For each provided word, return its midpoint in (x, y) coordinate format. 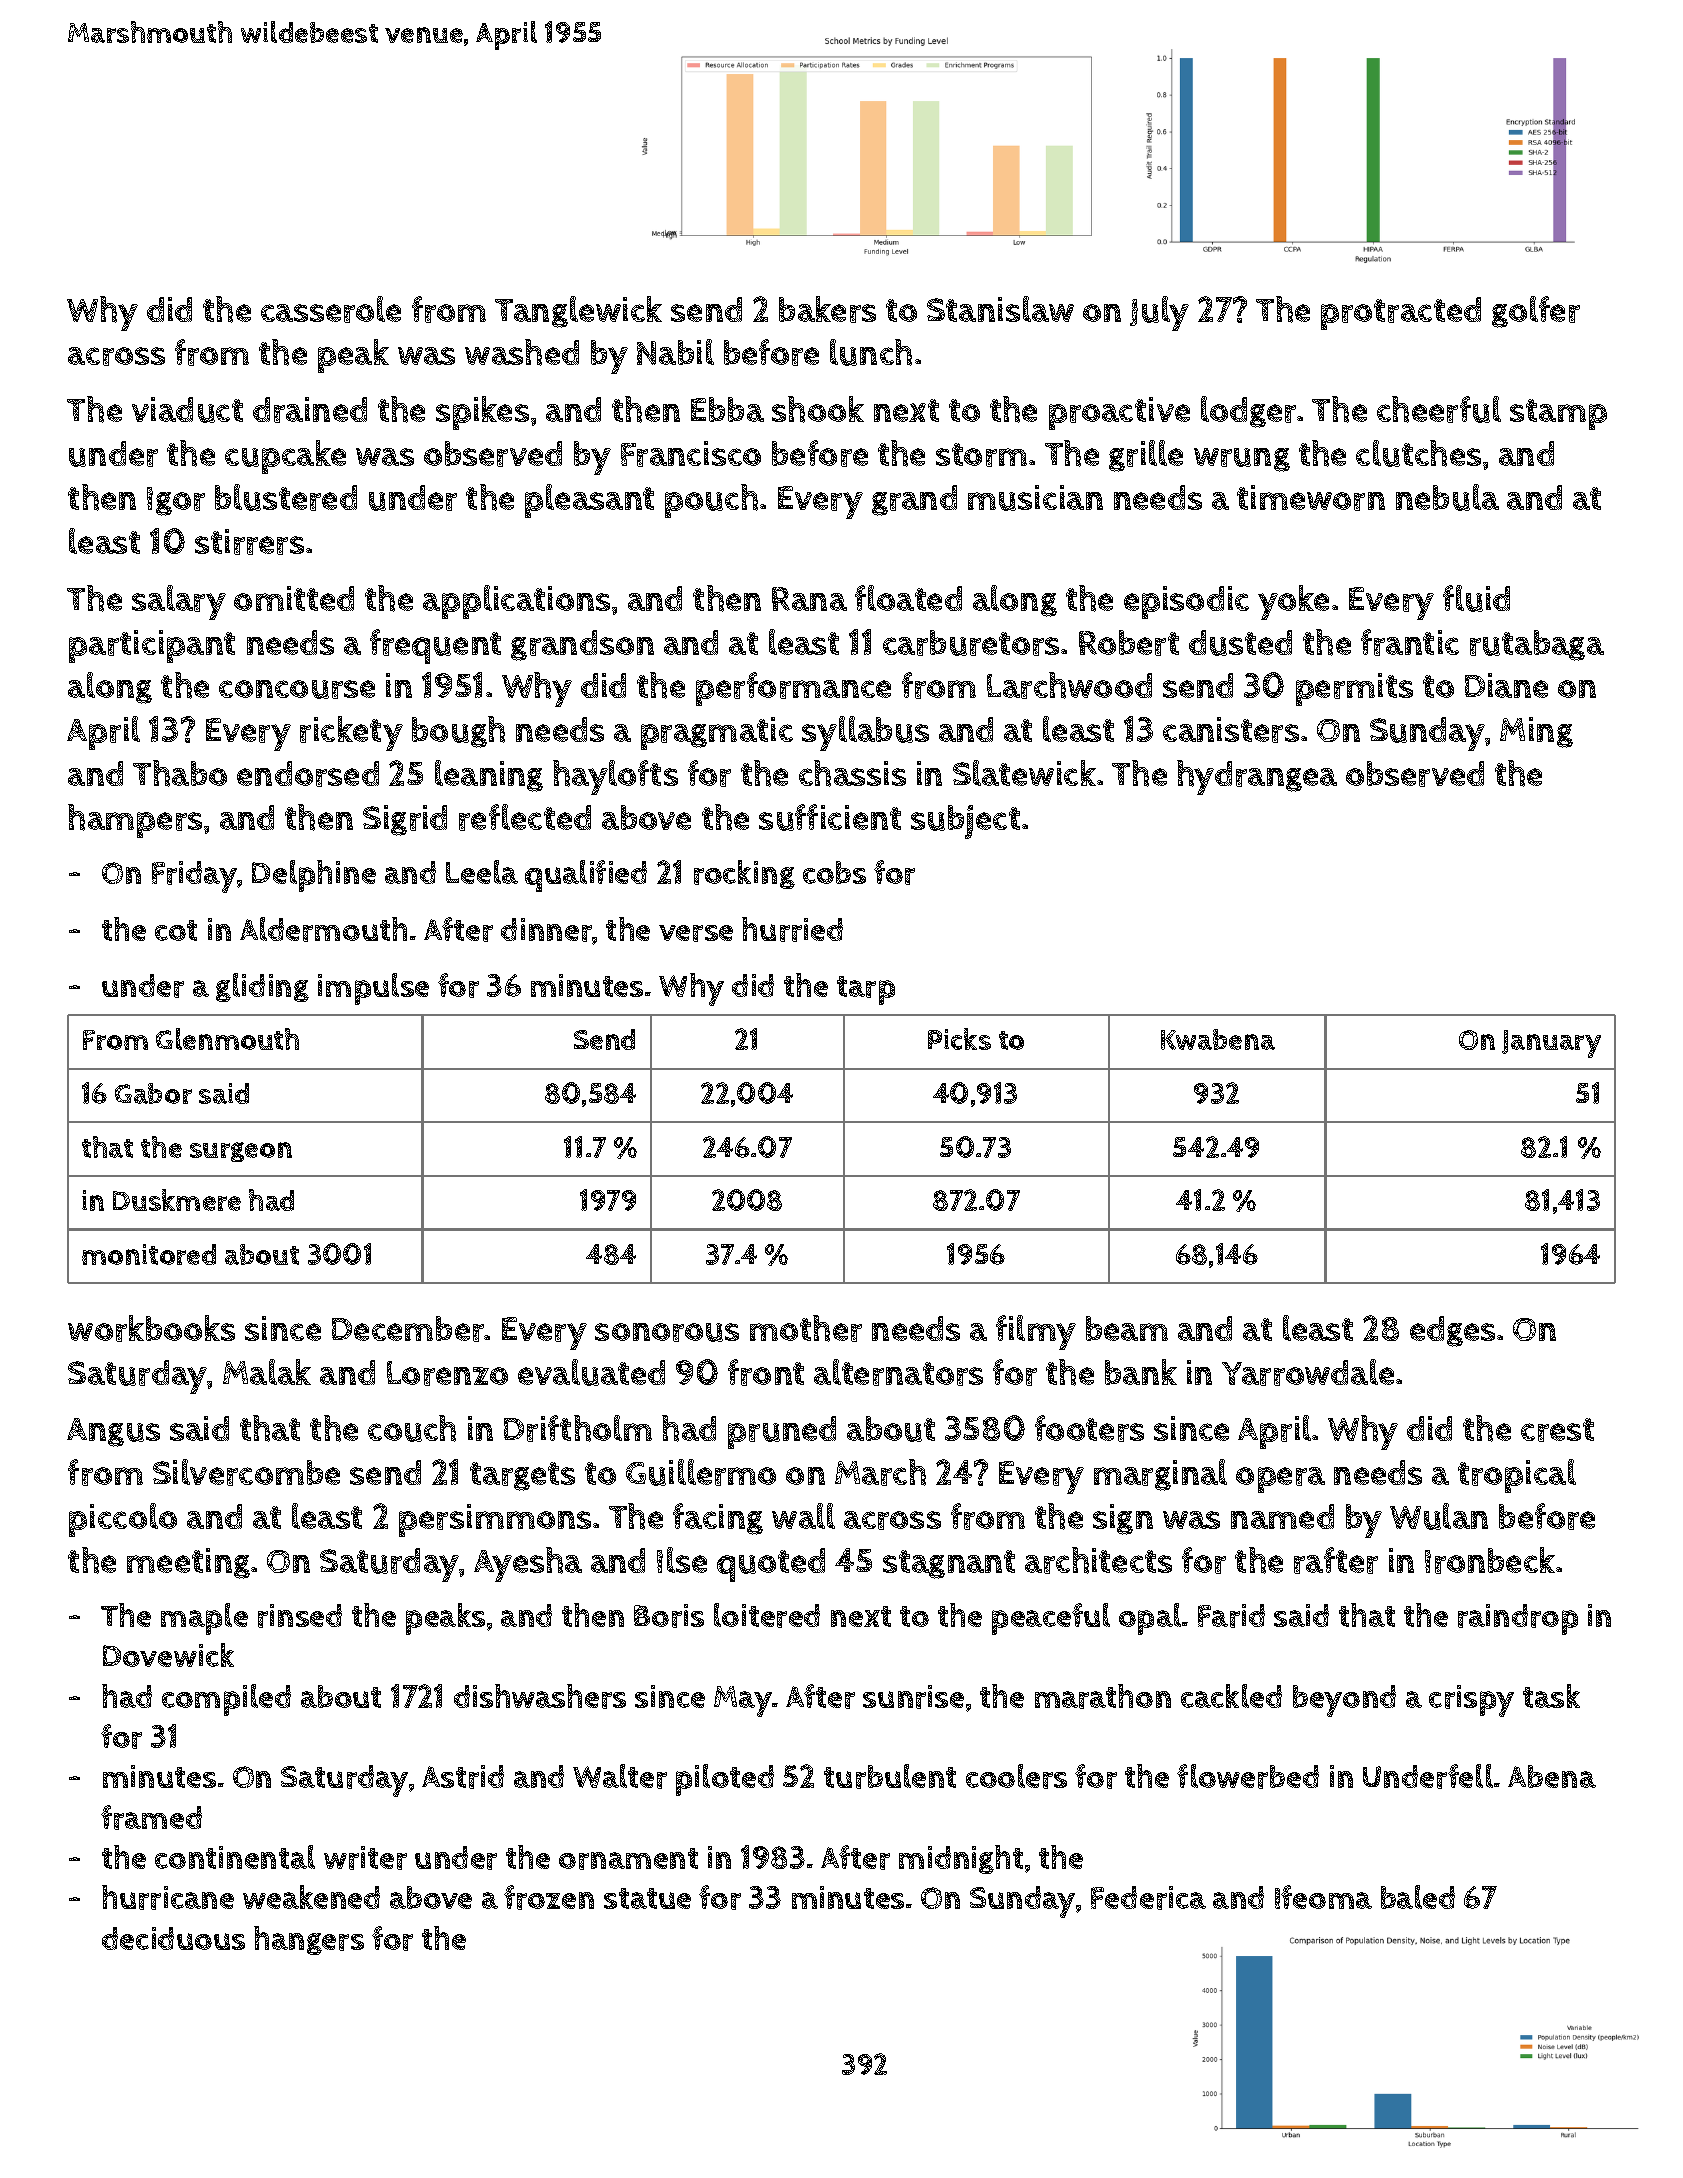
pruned (782, 1432)
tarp (866, 990)
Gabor (153, 1093)
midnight (961, 1859)
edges (1452, 1331)
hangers (309, 1940)
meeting (188, 1563)
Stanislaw (1000, 309)
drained (310, 410)
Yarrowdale (1308, 1372)
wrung (1242, 460)
